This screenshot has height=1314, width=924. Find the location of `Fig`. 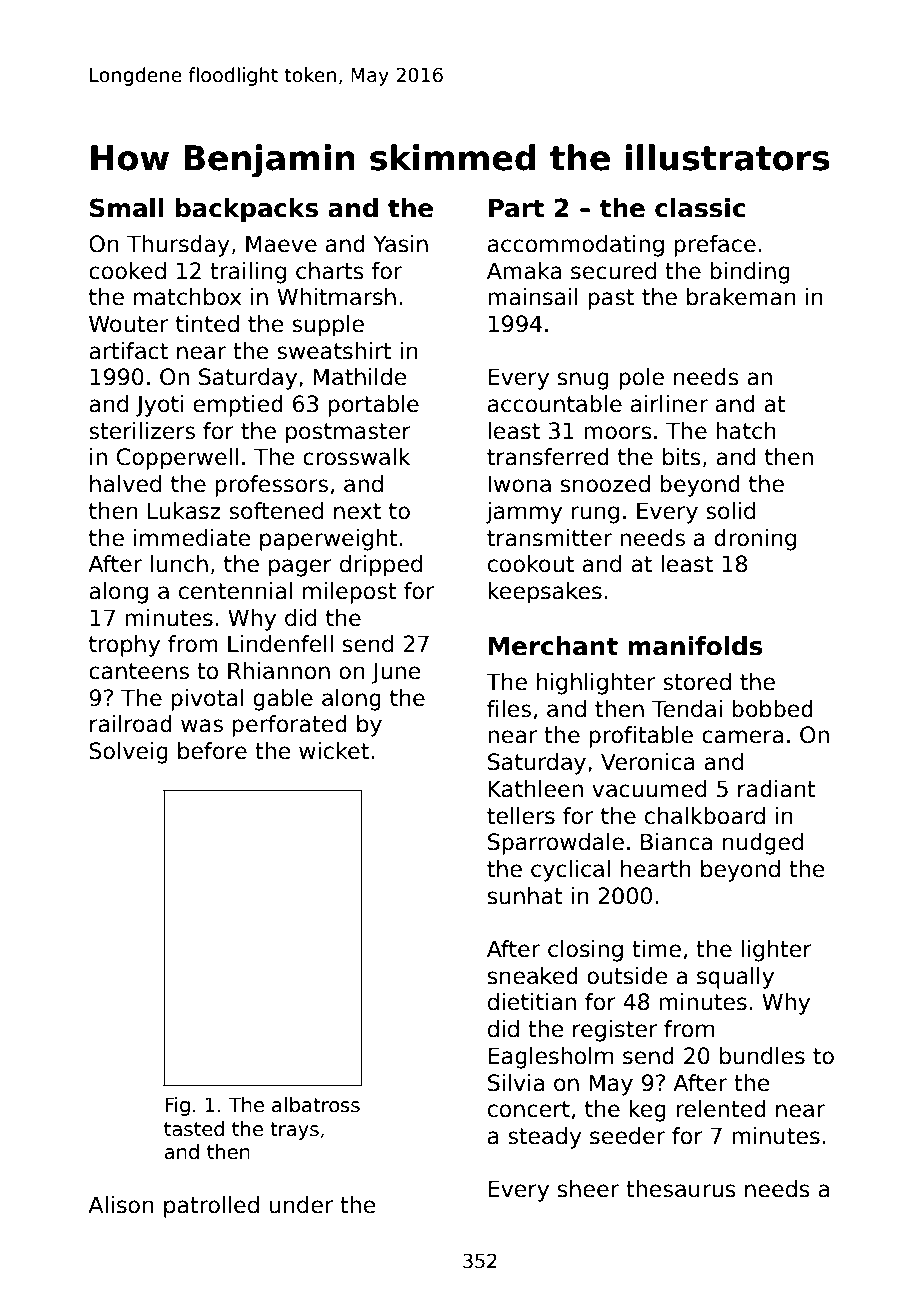

Fig is located at coordinates (177, 1106).
